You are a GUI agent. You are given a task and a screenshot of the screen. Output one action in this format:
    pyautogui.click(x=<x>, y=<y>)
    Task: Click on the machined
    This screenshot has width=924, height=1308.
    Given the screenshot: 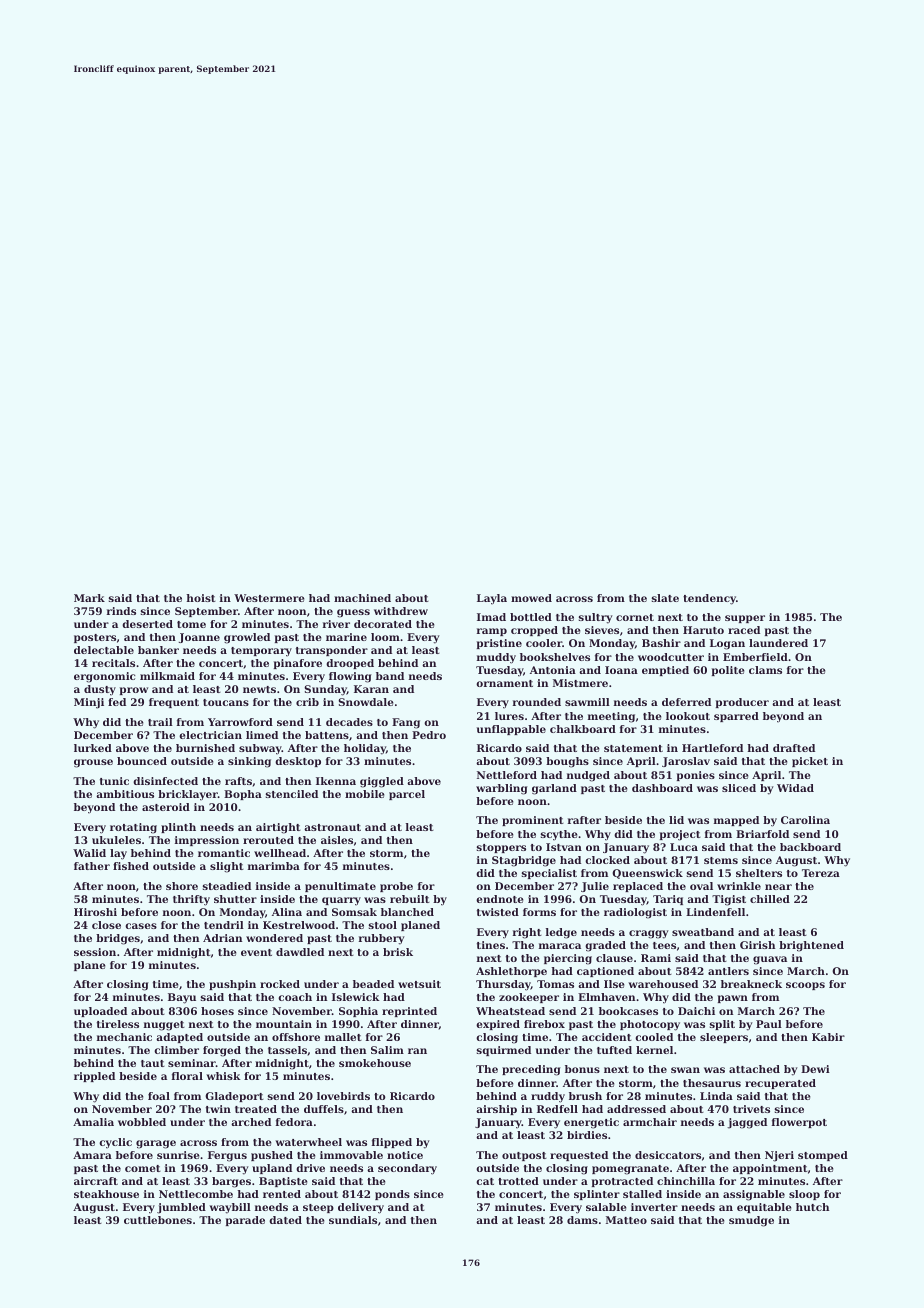 What is the action you would take?
    pyautogui.click(x=362, y=598)
